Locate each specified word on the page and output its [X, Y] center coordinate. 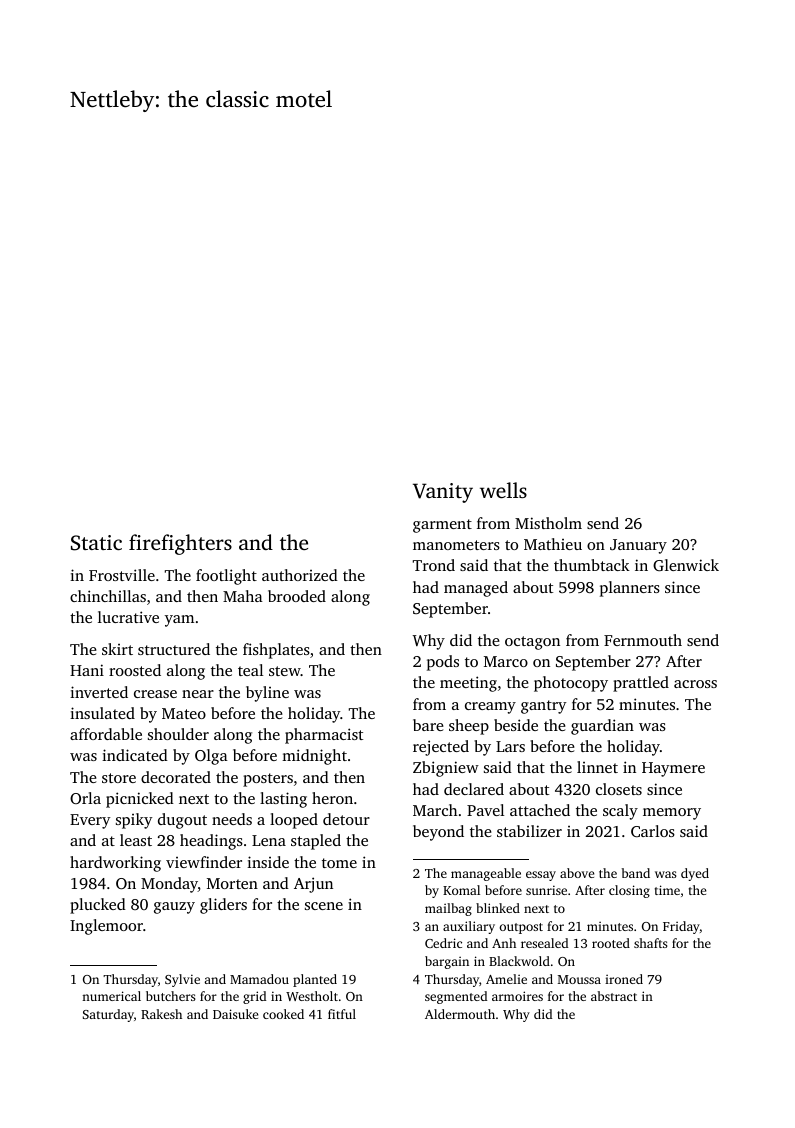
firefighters [180, 544]
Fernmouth [643, 640]
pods [443, 663]
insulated [102, 713]
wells [503, 490]
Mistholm [548, 523]
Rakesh [161, 1014]
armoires [517, 996]
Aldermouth [460, 1014]
